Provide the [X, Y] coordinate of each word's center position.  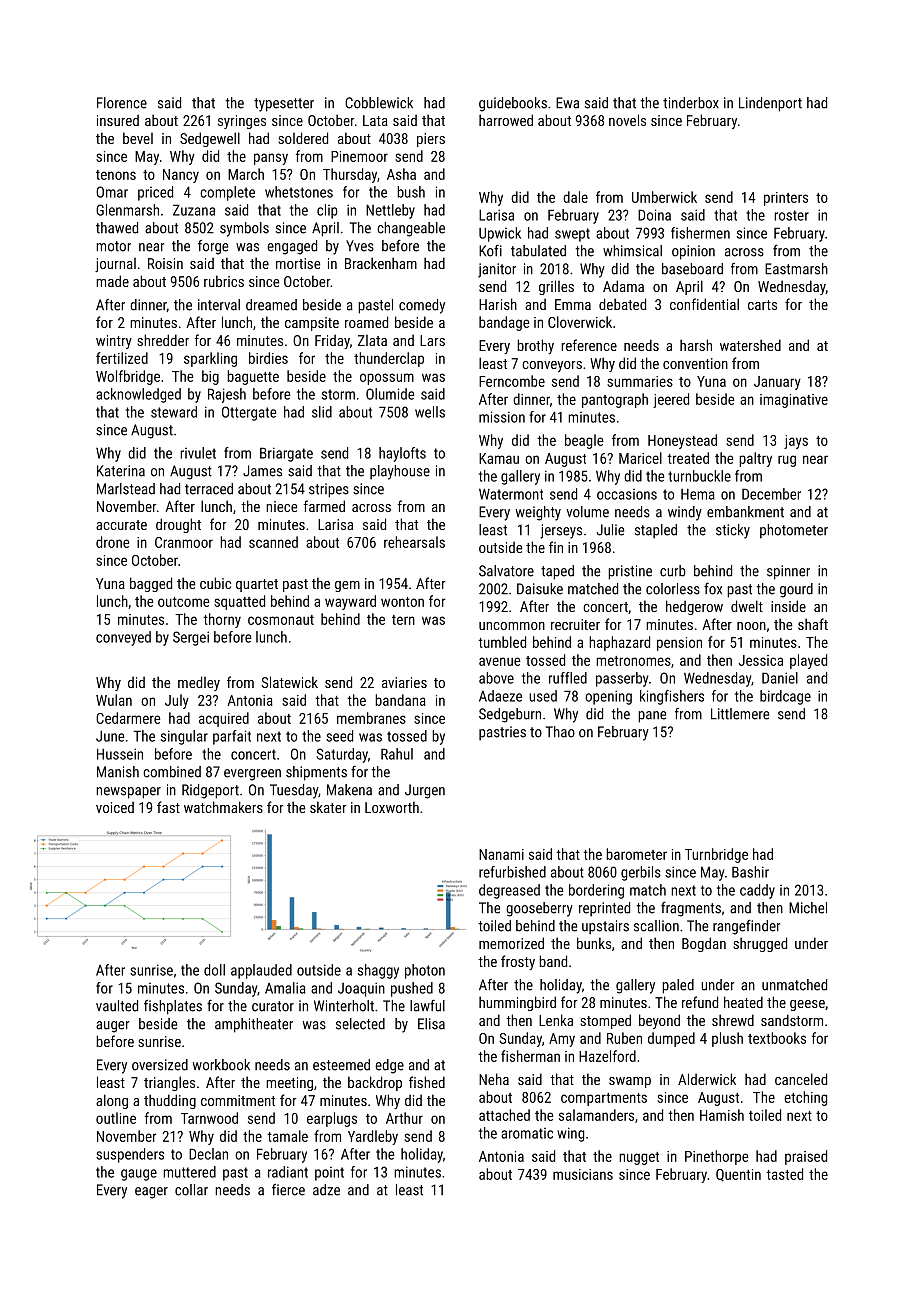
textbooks [777, 1038]
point [329, 1174]
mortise [298, 263]
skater [328, 807]
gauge [139, 1175]
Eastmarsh [796, 269]
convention [695, 363]
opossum [387, 379]
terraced [209, 489]
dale [575, 197]
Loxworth [392, 807]
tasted [784, 1174]
